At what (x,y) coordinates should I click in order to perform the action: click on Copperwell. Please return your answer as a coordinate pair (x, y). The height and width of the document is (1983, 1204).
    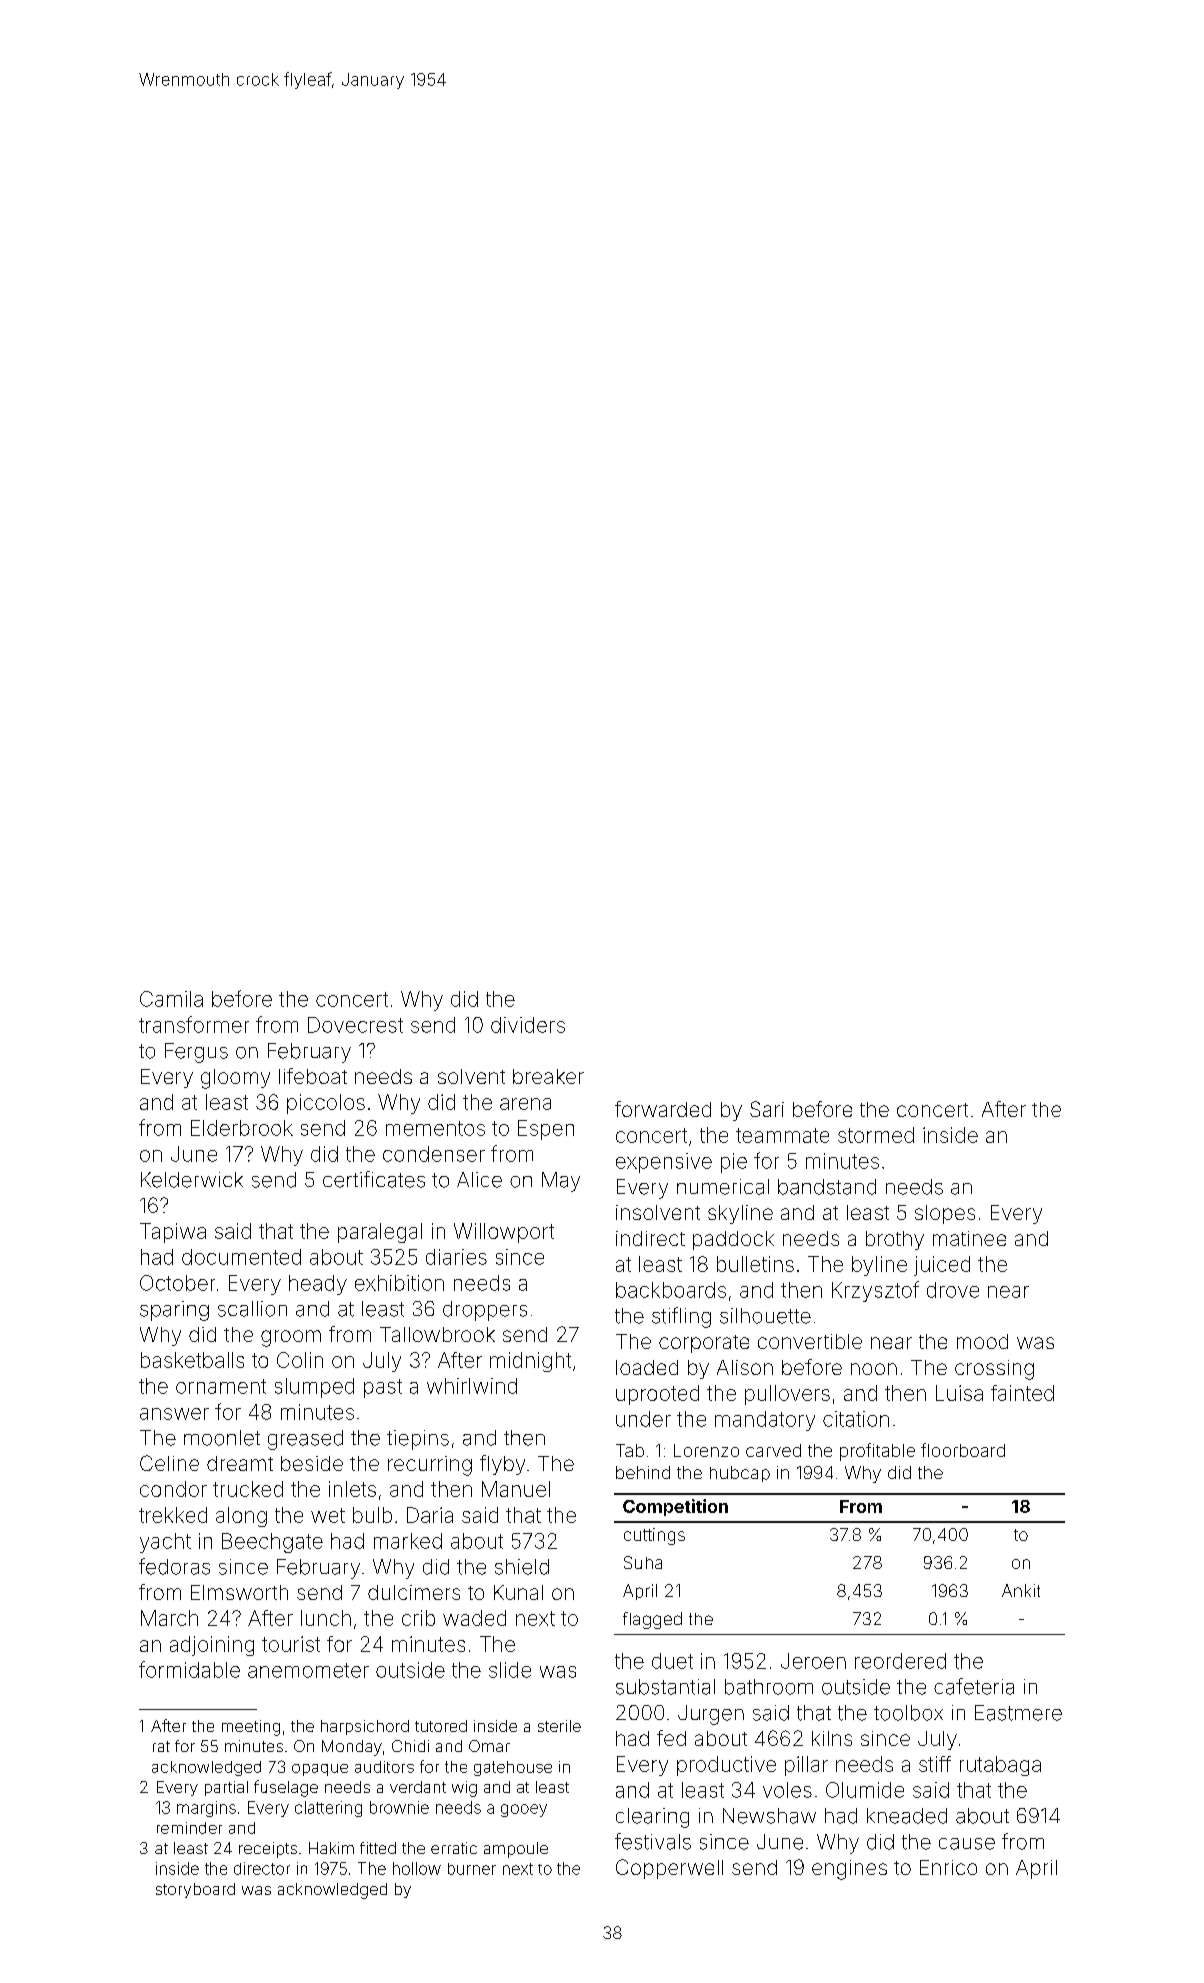
    Looking at the image, I should click on (669, 1869).
